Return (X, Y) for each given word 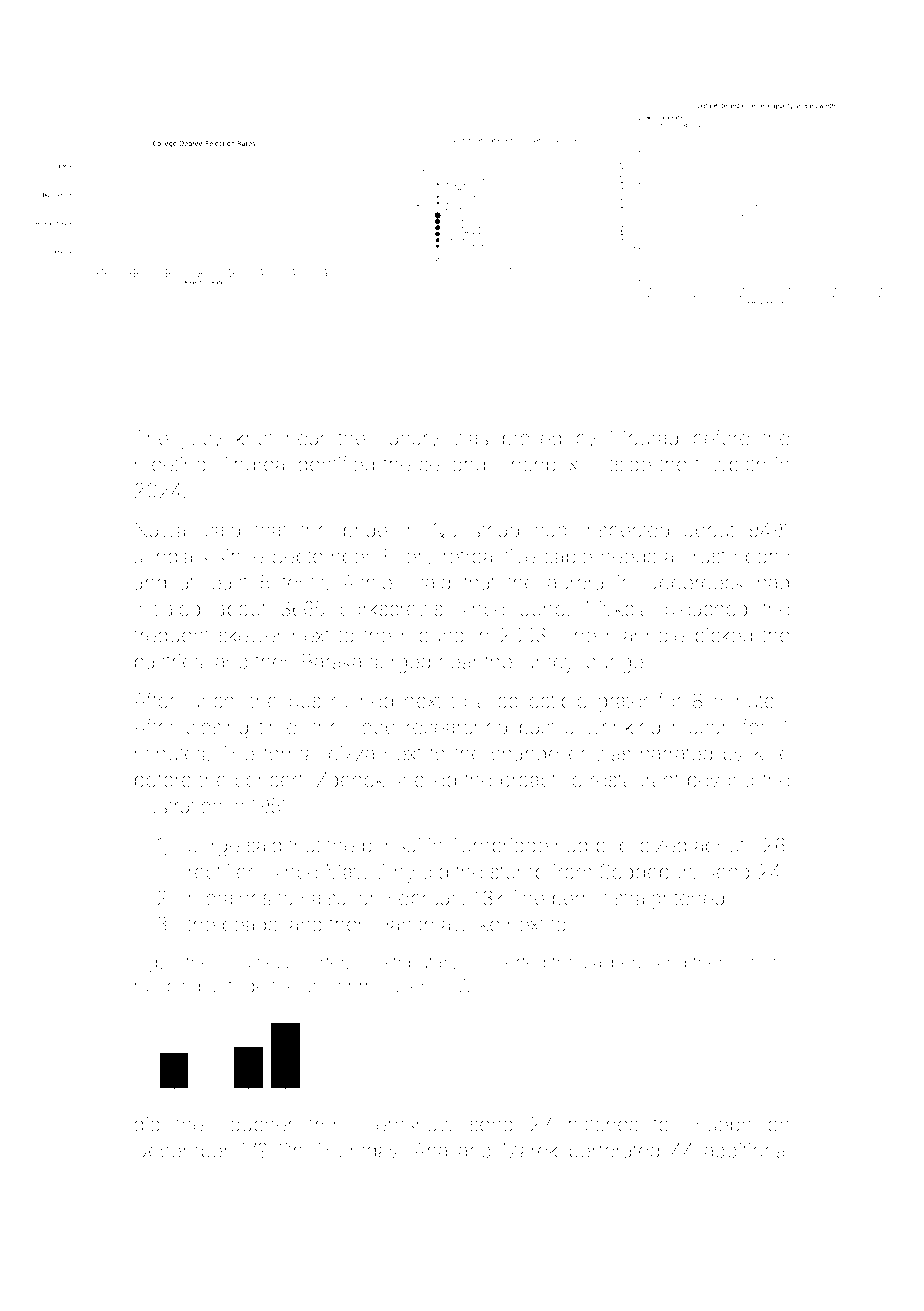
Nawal (162, 530)
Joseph (718, 1126)
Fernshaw (410, 1124)
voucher (256, 1124)
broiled (532, 438)
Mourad (644, 438)
